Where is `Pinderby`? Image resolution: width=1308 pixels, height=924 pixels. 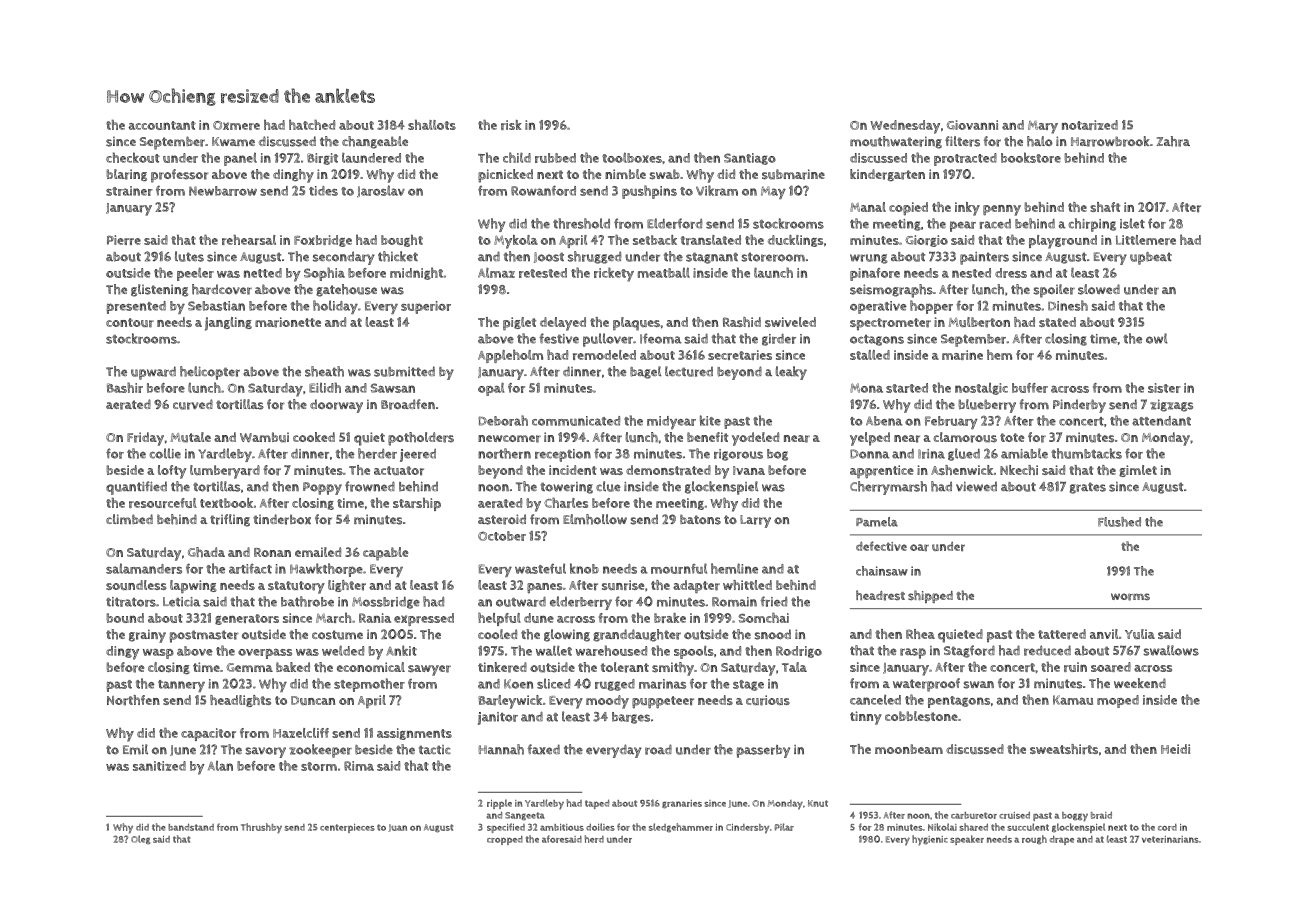
Pinderby is located at coordinates (1079, 406).
